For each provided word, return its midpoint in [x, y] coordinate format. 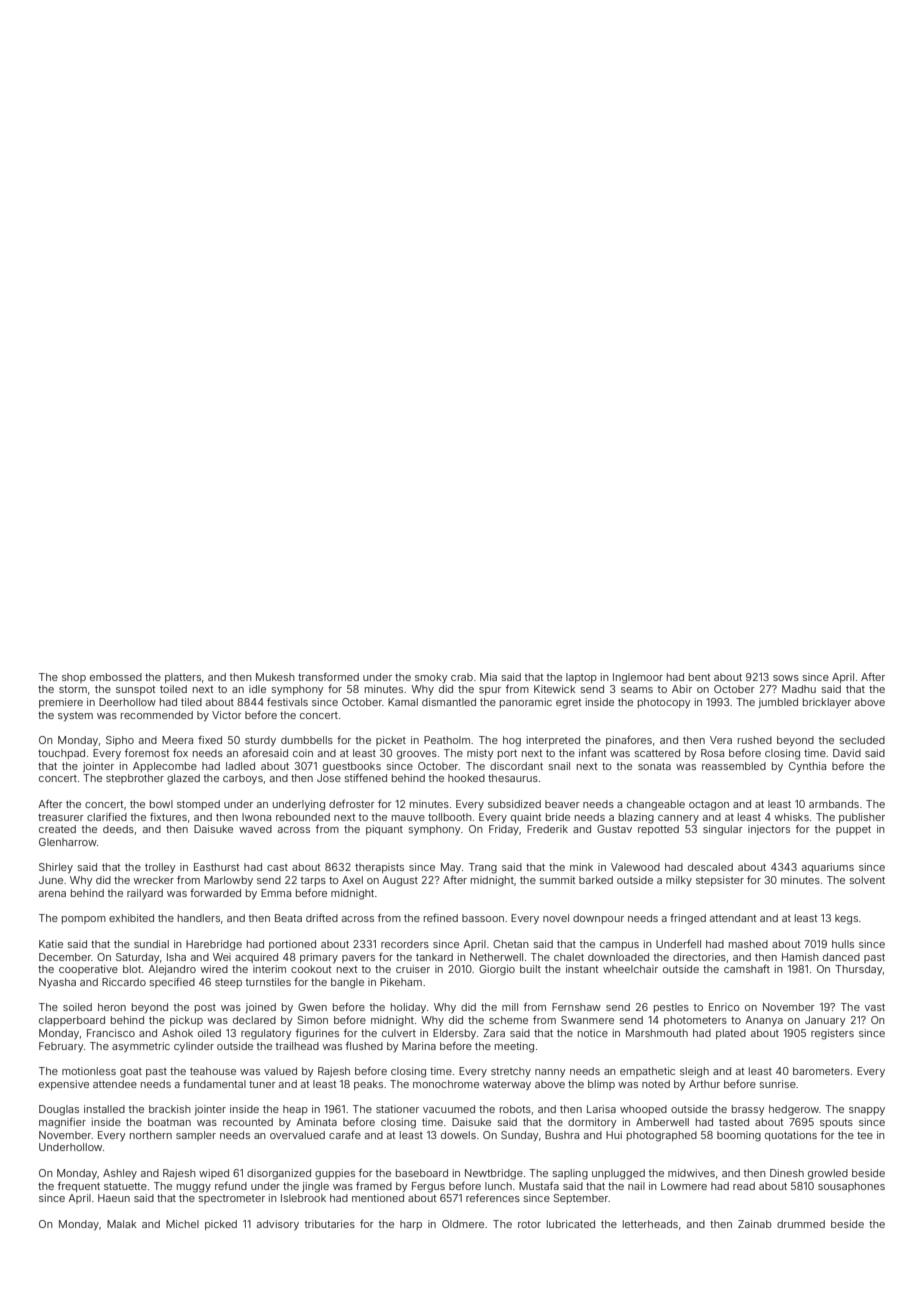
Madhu [799, 689]
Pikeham [401, 982]
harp [411, 1225]
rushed [755, 740]
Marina [419, 1046]
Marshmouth [657, 1033]
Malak [122, 1224]
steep [228, 983]
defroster [352, 804]
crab [462, 677]
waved [255, 829]
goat [131, 1073]
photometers [695, 1021]
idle [257, 689]
